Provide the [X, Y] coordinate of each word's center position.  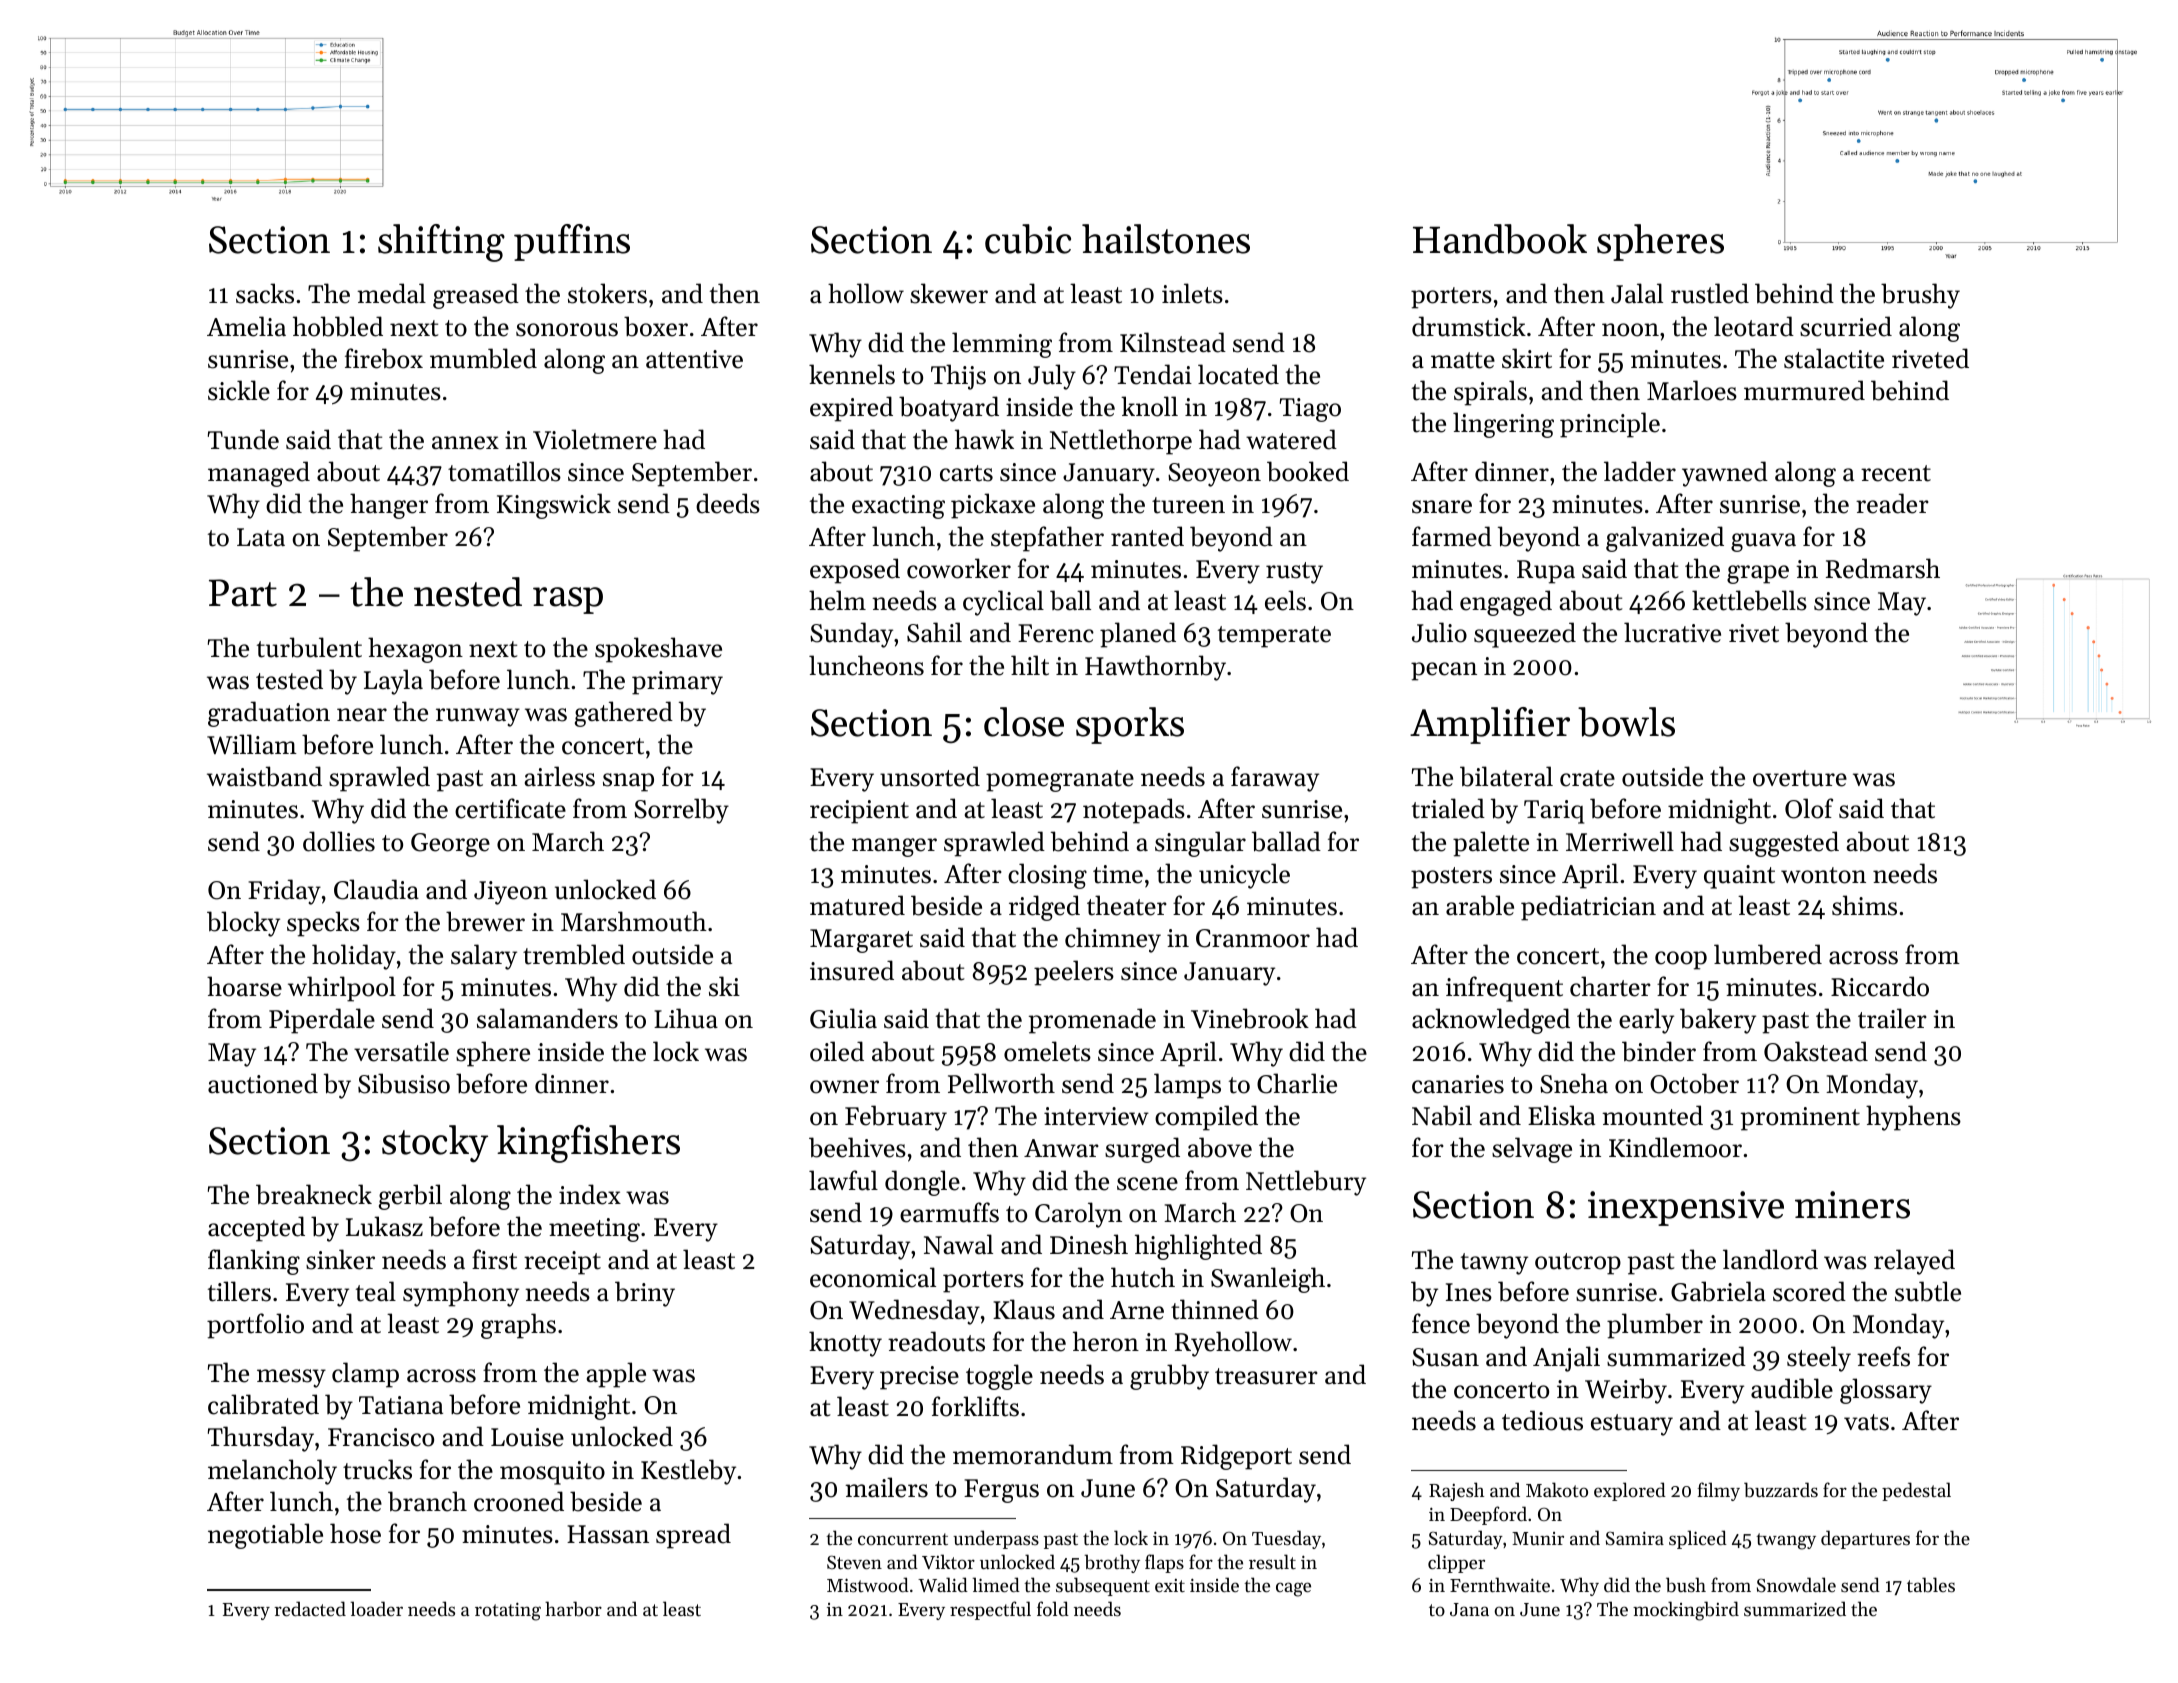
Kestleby [688, 1472]
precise [919, 1378]
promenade [1092, 1021]
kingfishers [588, 1144]
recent [1896, 473]
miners [1852, 1205]
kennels [852, 374]
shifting [441, 243]
